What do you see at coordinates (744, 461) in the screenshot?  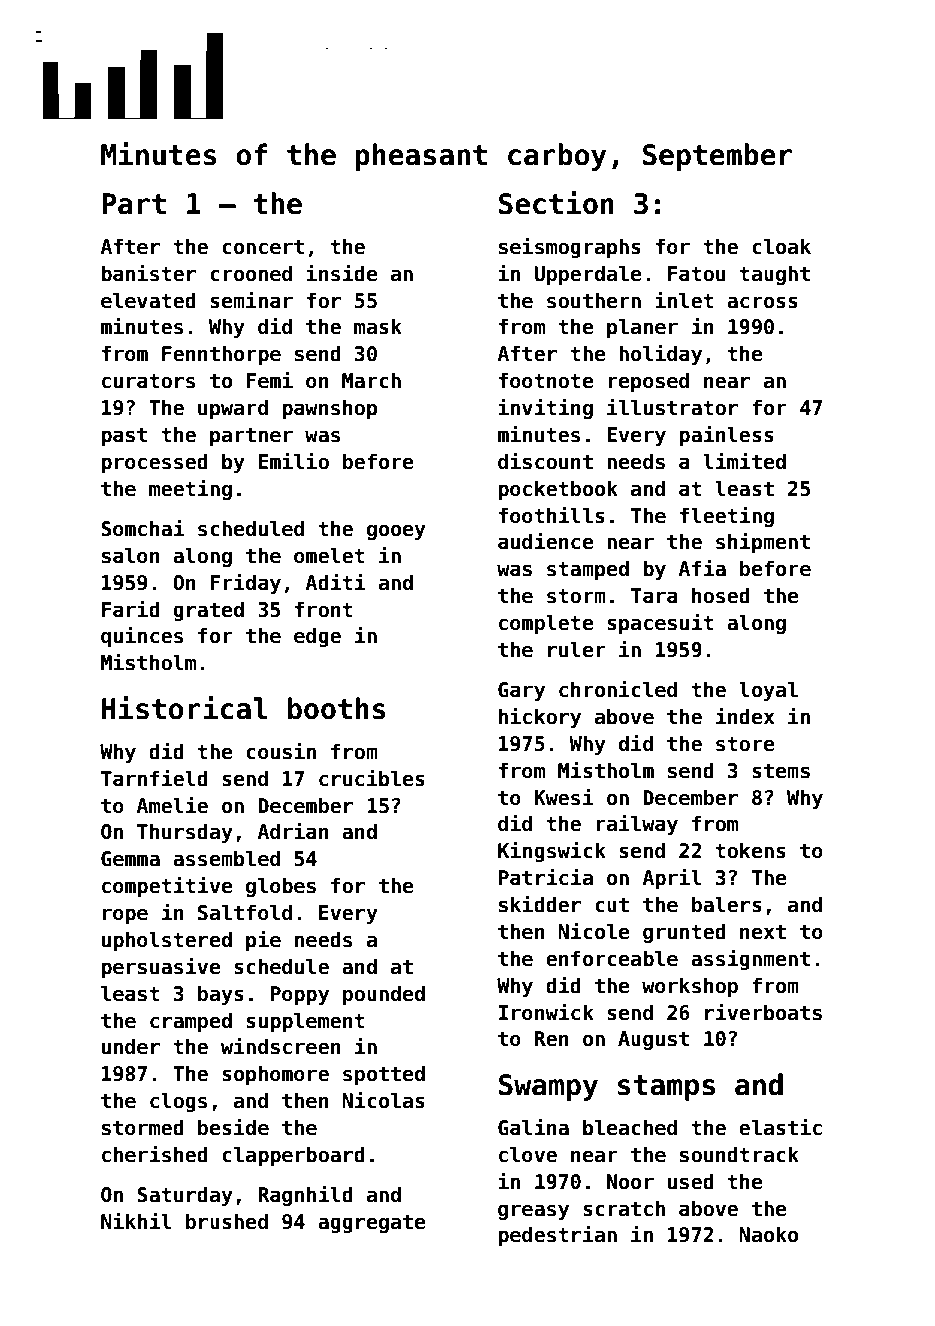 I see `limited` at bounding box center [744, 461].
